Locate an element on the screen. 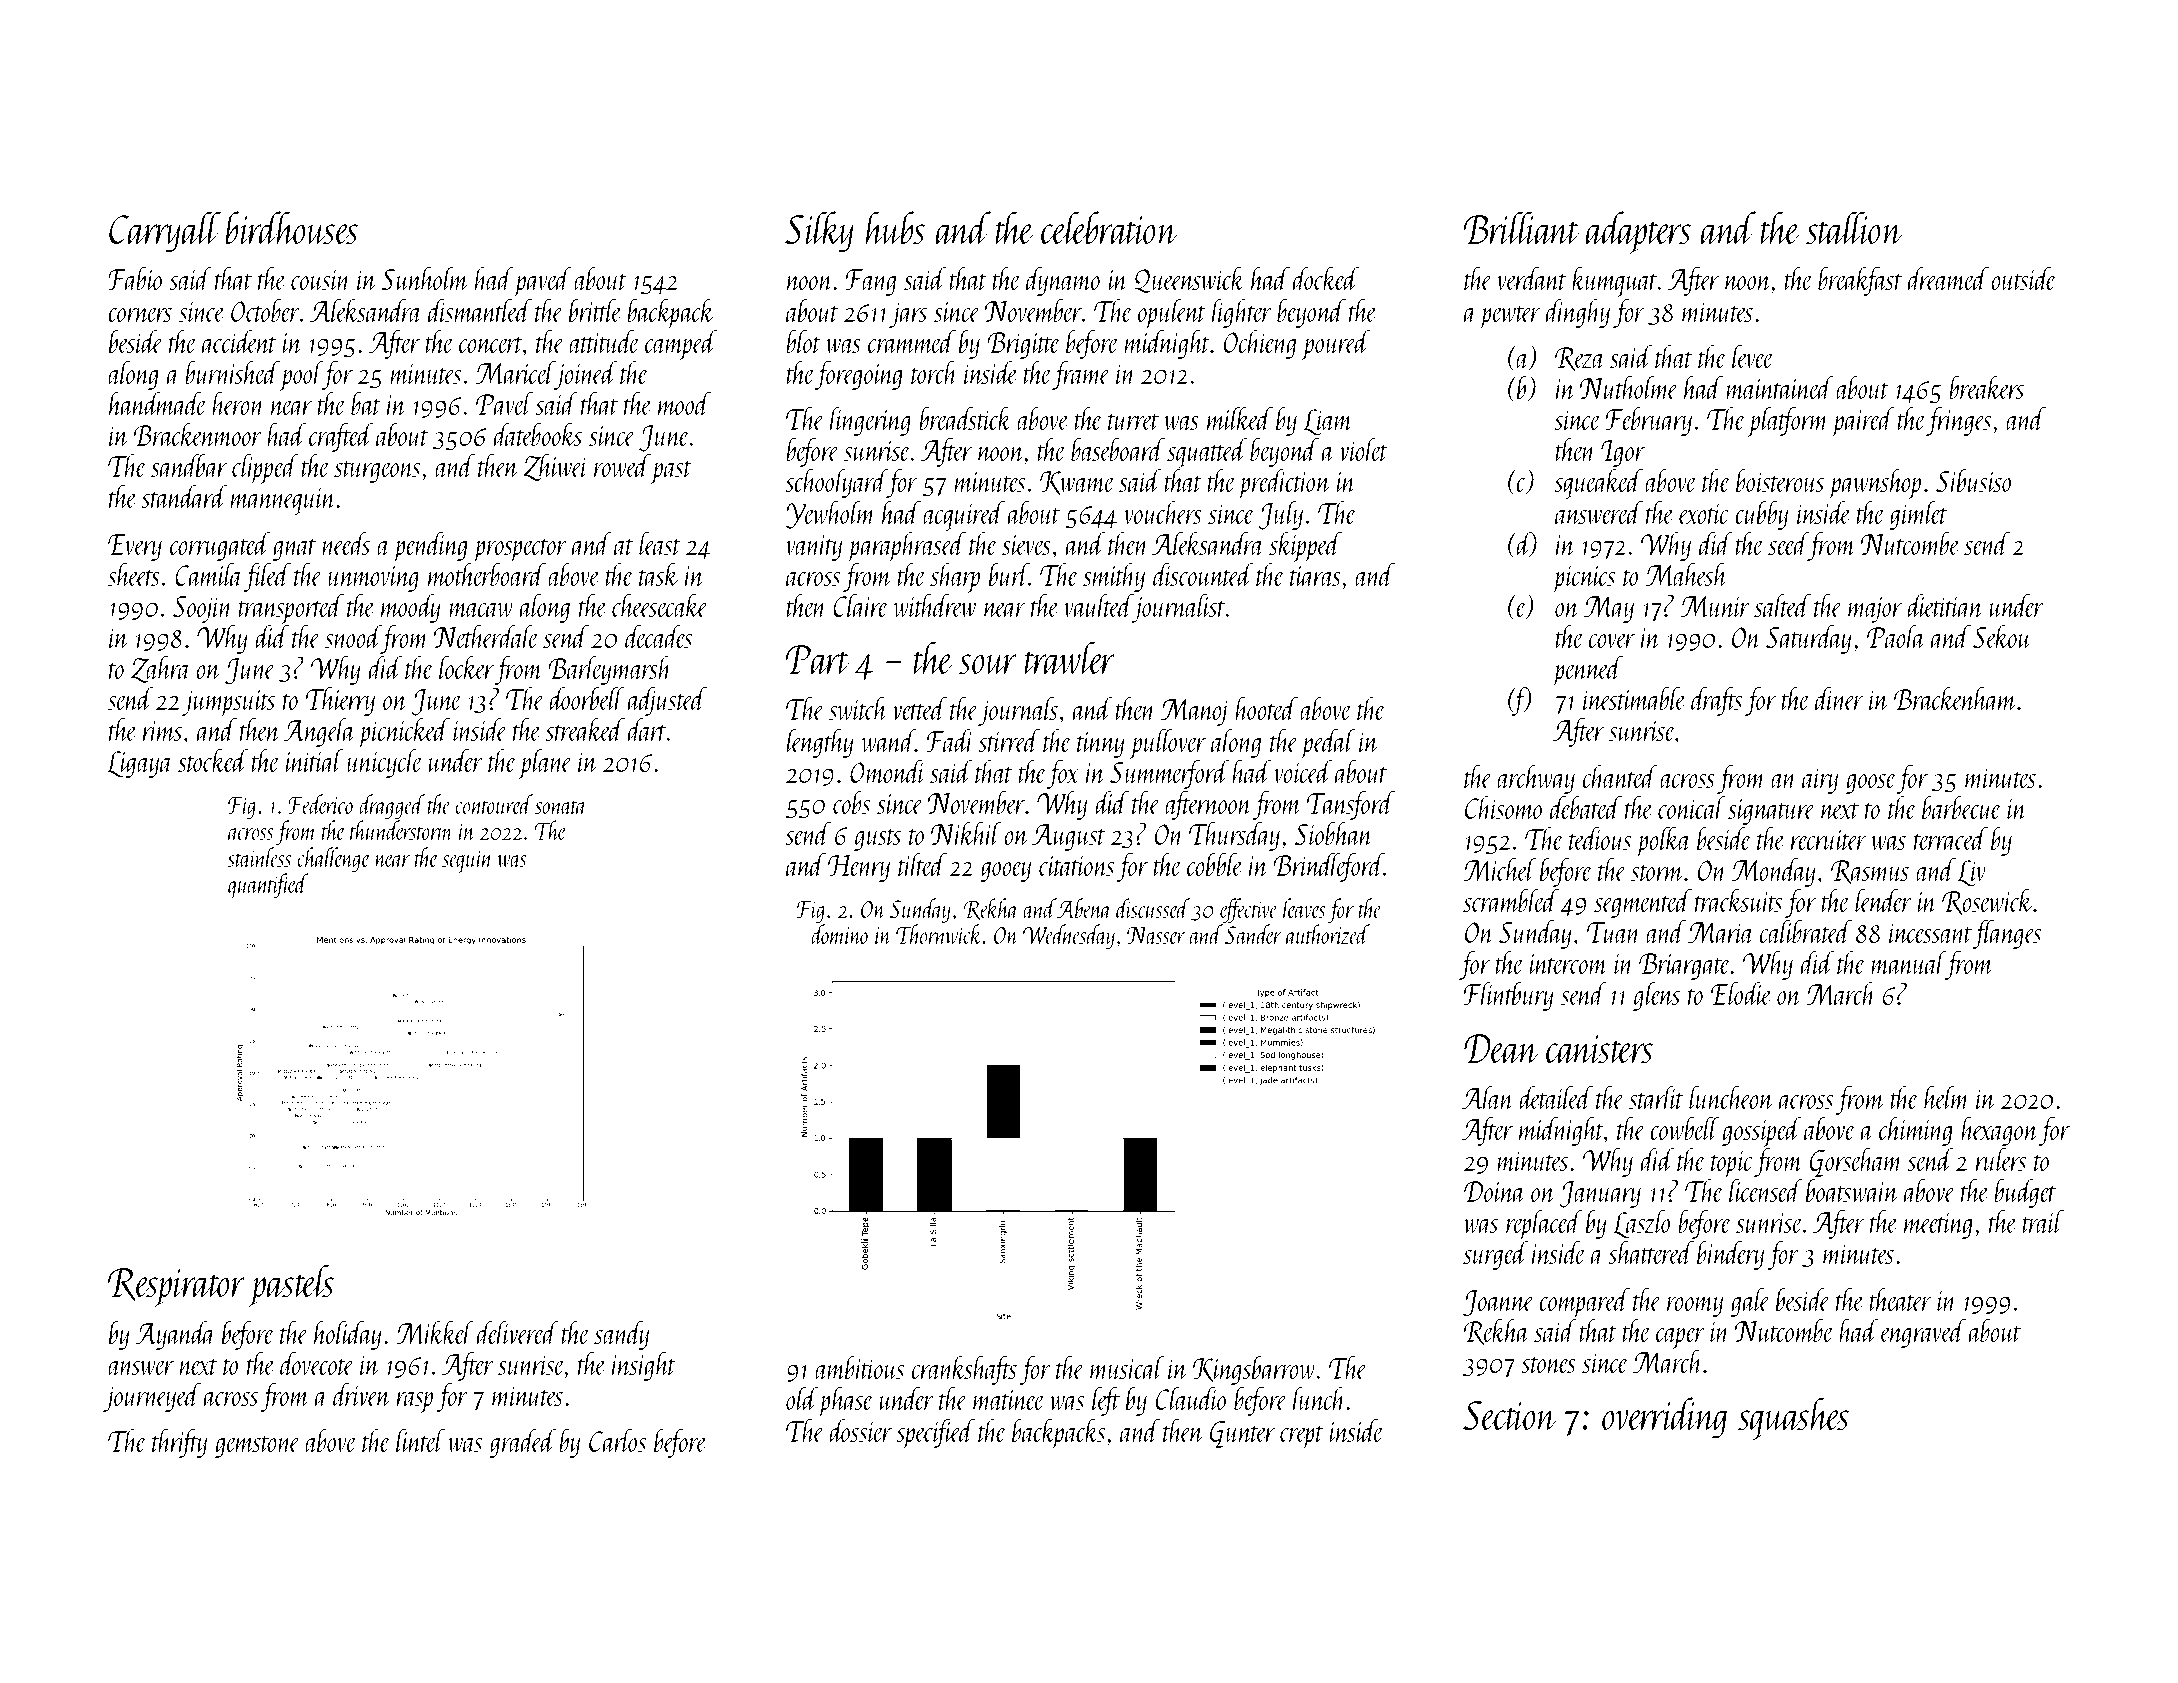 Image resolution: width=2178 pixels, height=1683 pixels. wand is located at coordinates (888, 740).
